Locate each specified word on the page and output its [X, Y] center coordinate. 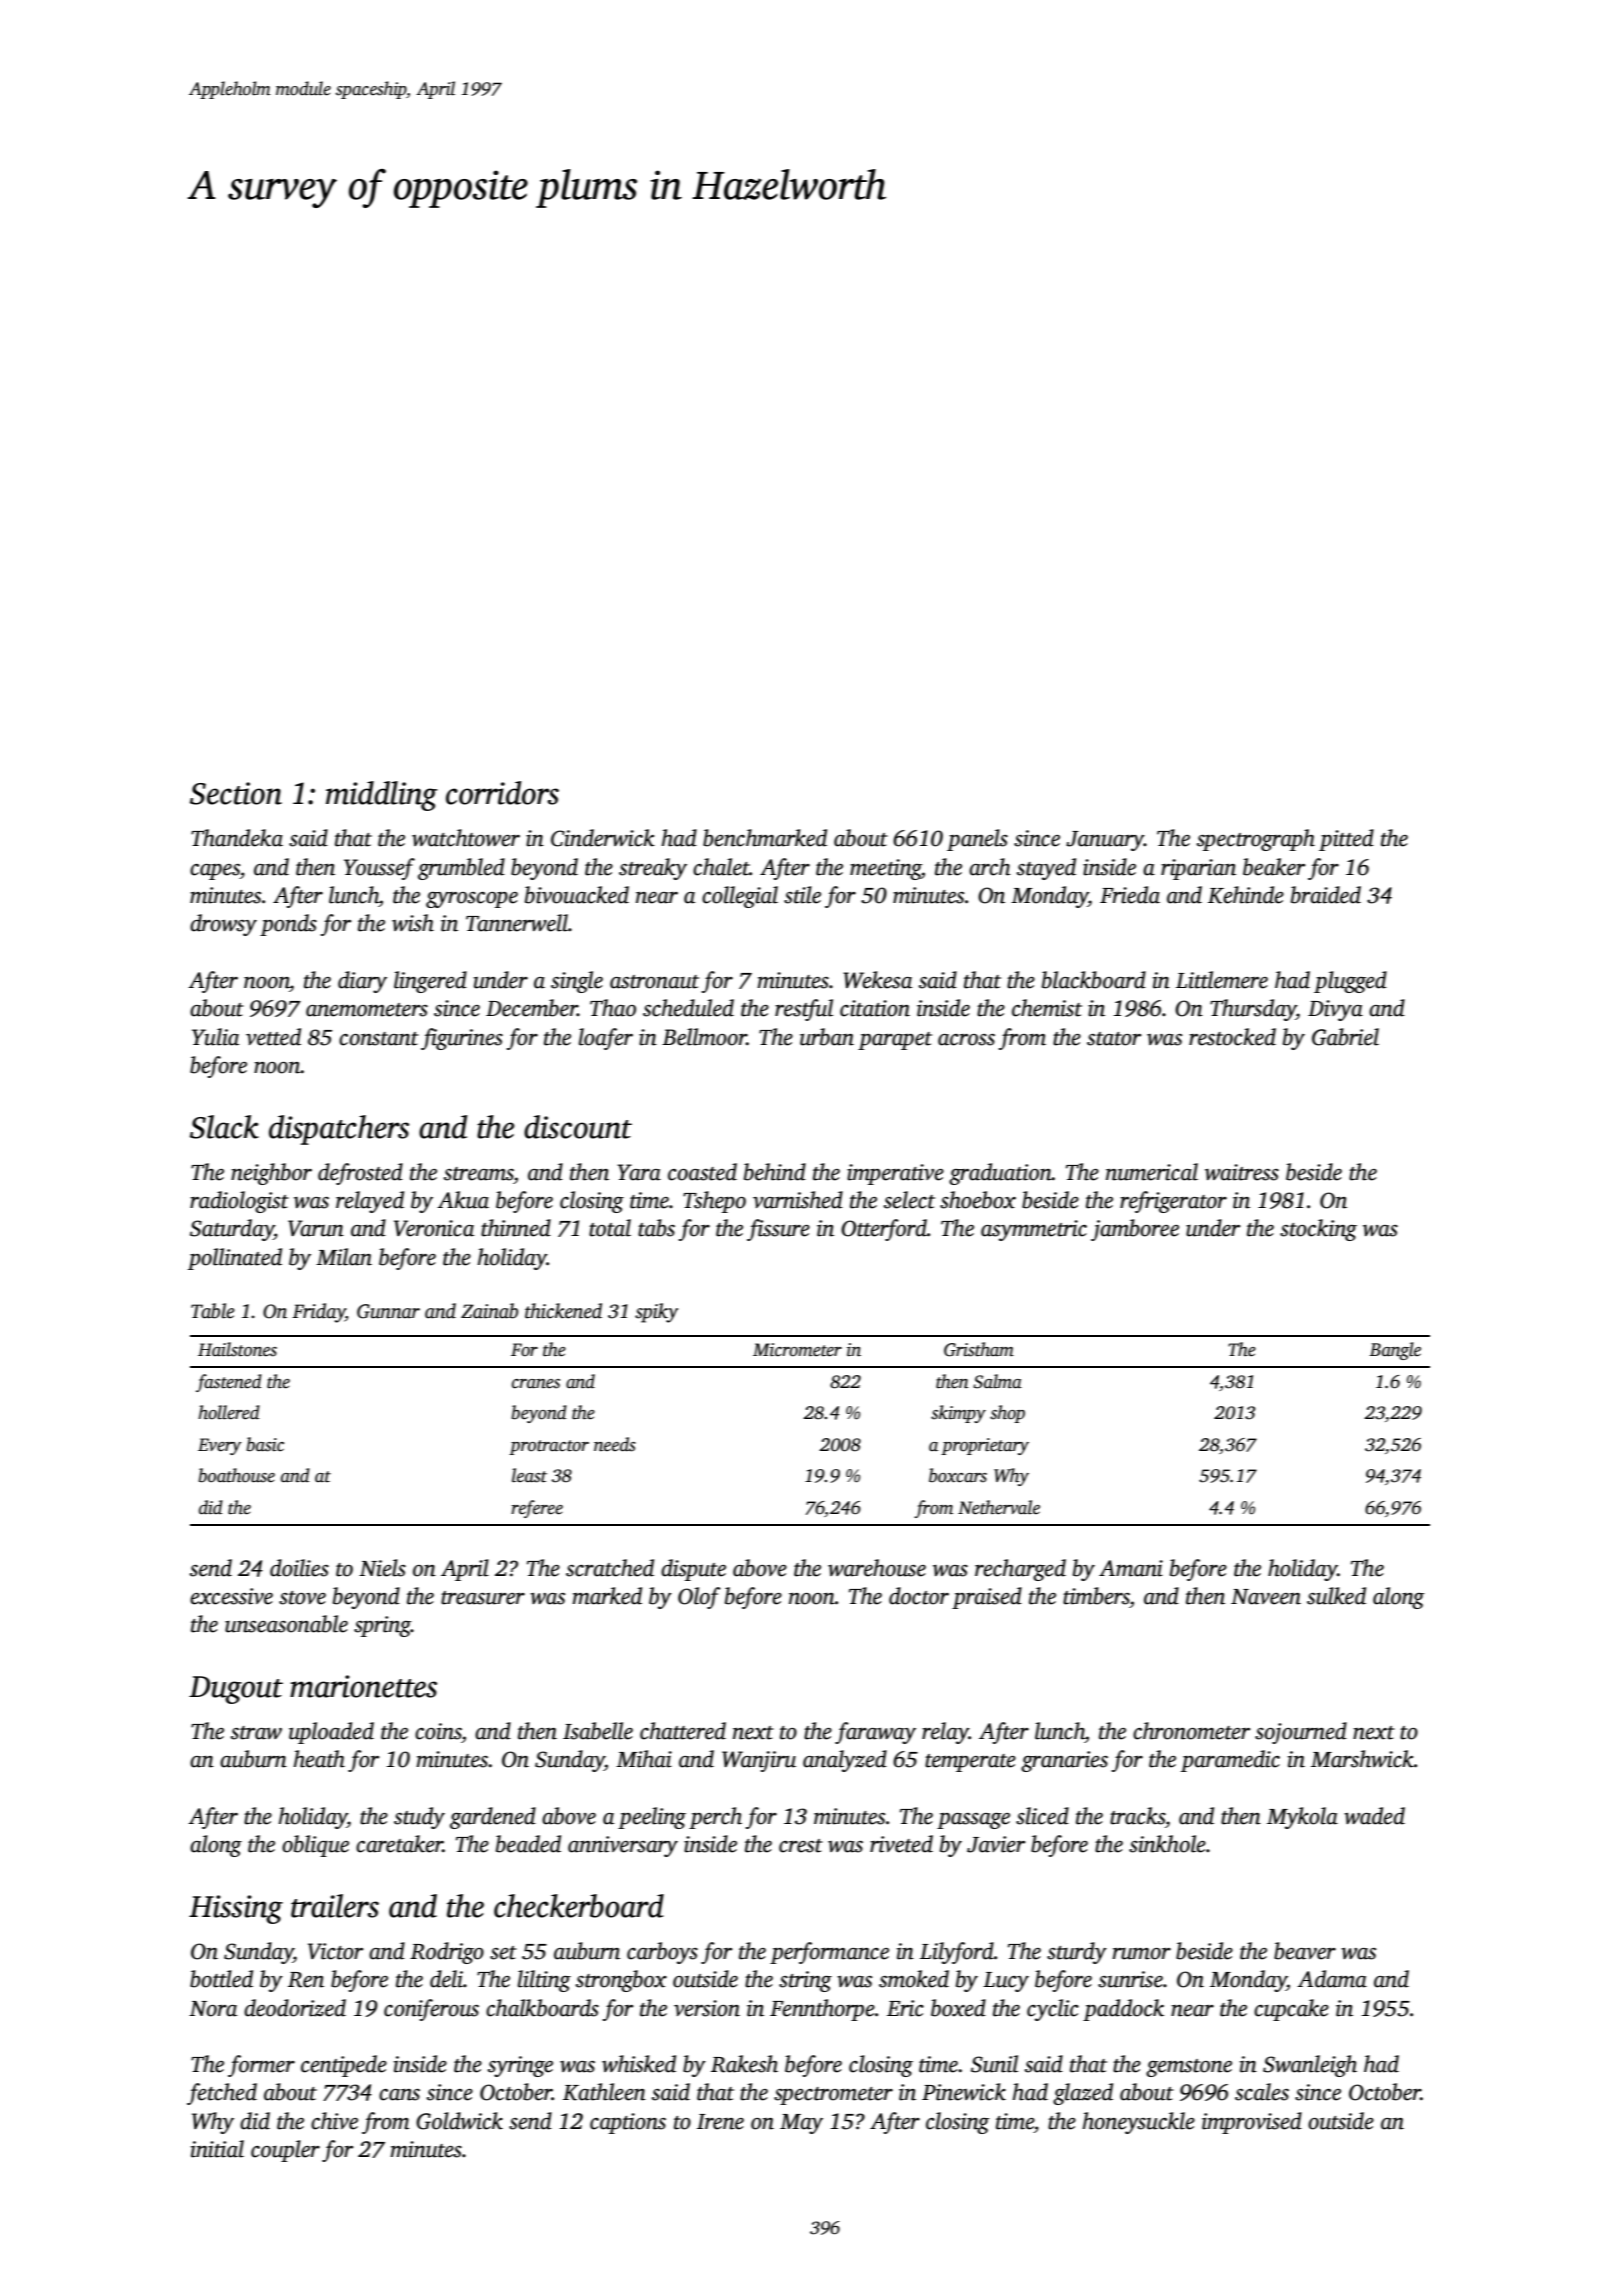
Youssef [379, 869]
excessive [231, 1596]
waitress [1242, 1172]
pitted [1346, 840]
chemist [1047, 1008]
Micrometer [797, 1350]
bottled [221, 1979]
